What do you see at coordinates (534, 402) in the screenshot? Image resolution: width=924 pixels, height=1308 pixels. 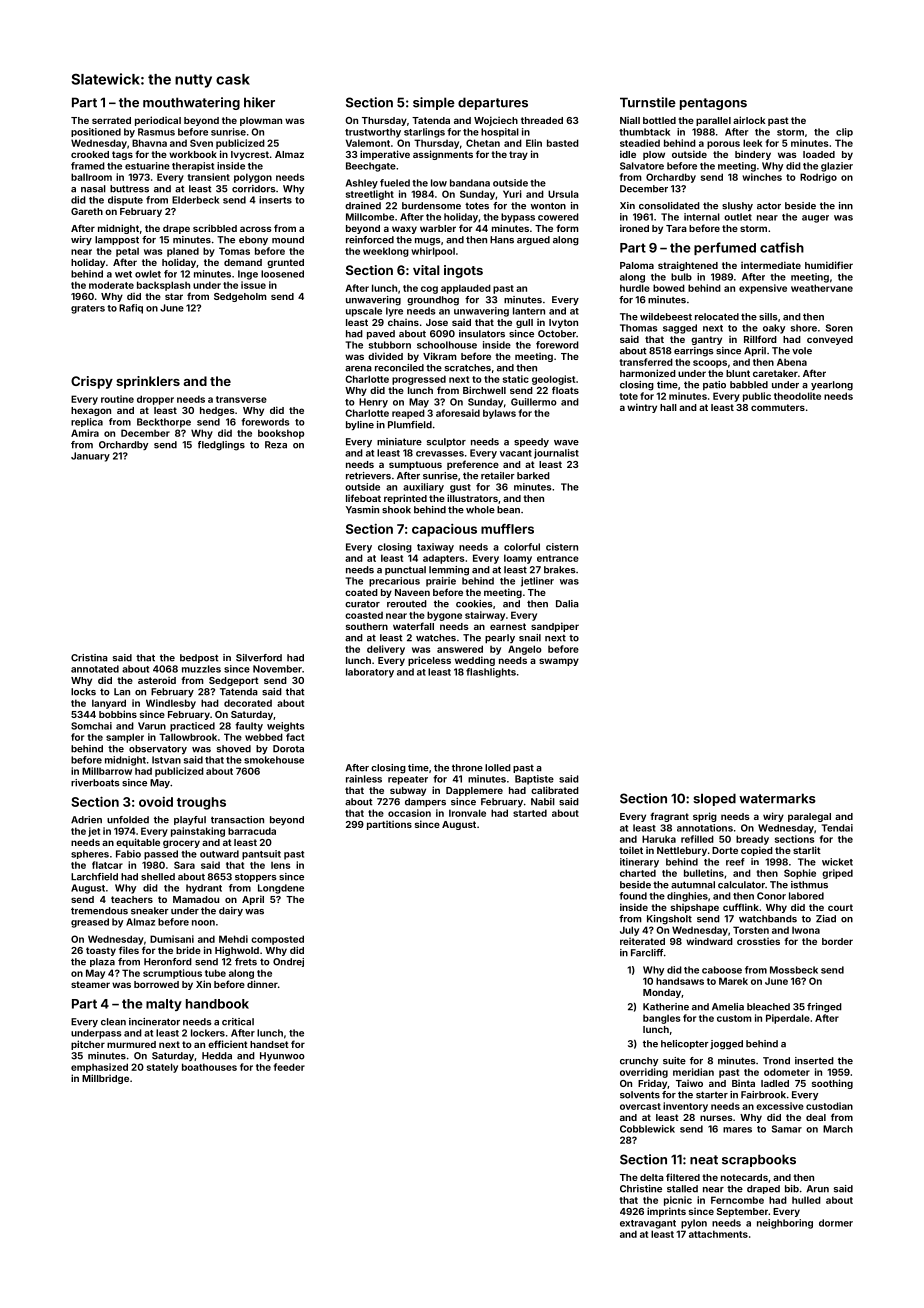 I see `Guillermo` at bounding box center [534, 402].
